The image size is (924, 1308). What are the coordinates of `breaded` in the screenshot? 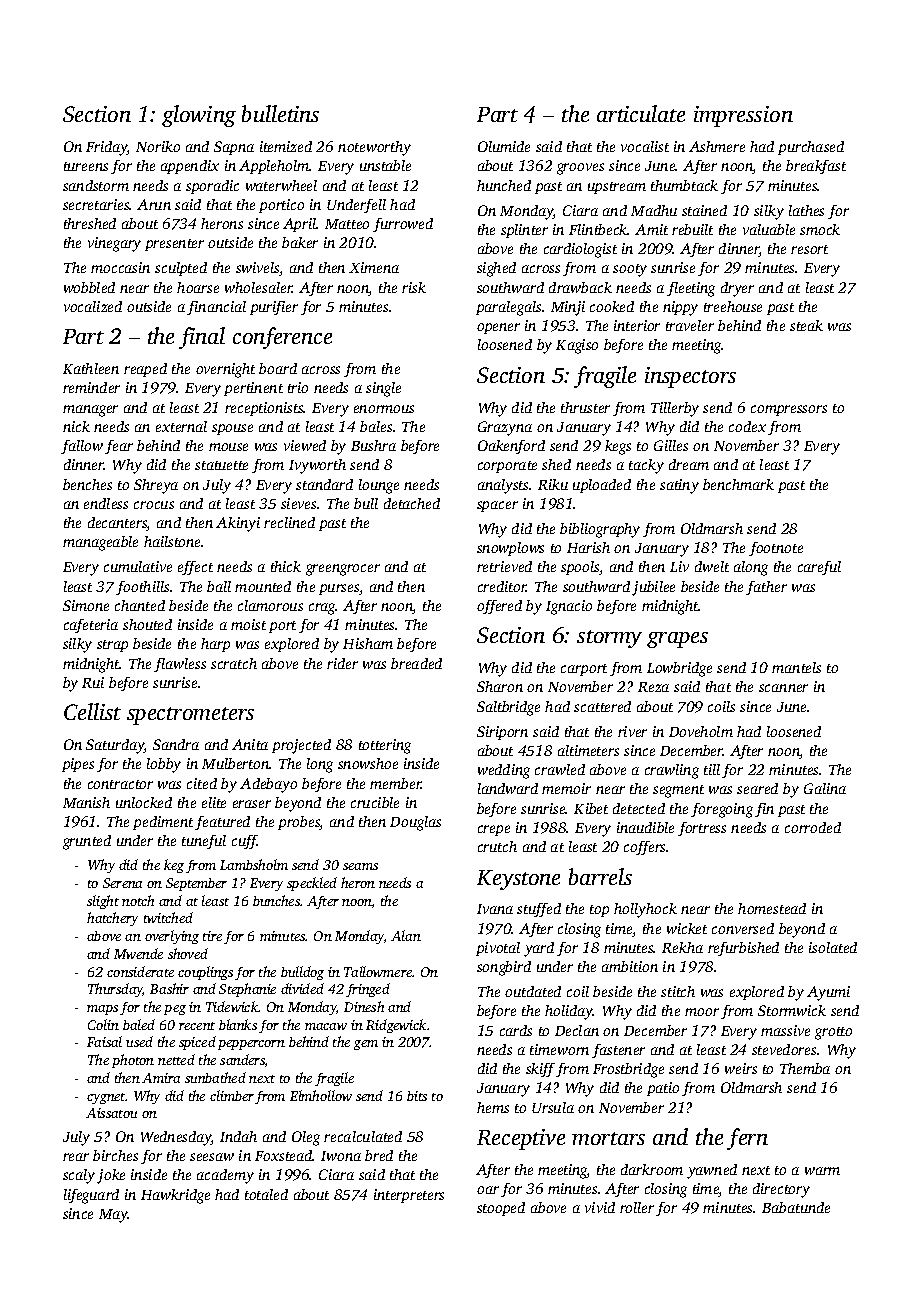 It's located at (416, 663).
